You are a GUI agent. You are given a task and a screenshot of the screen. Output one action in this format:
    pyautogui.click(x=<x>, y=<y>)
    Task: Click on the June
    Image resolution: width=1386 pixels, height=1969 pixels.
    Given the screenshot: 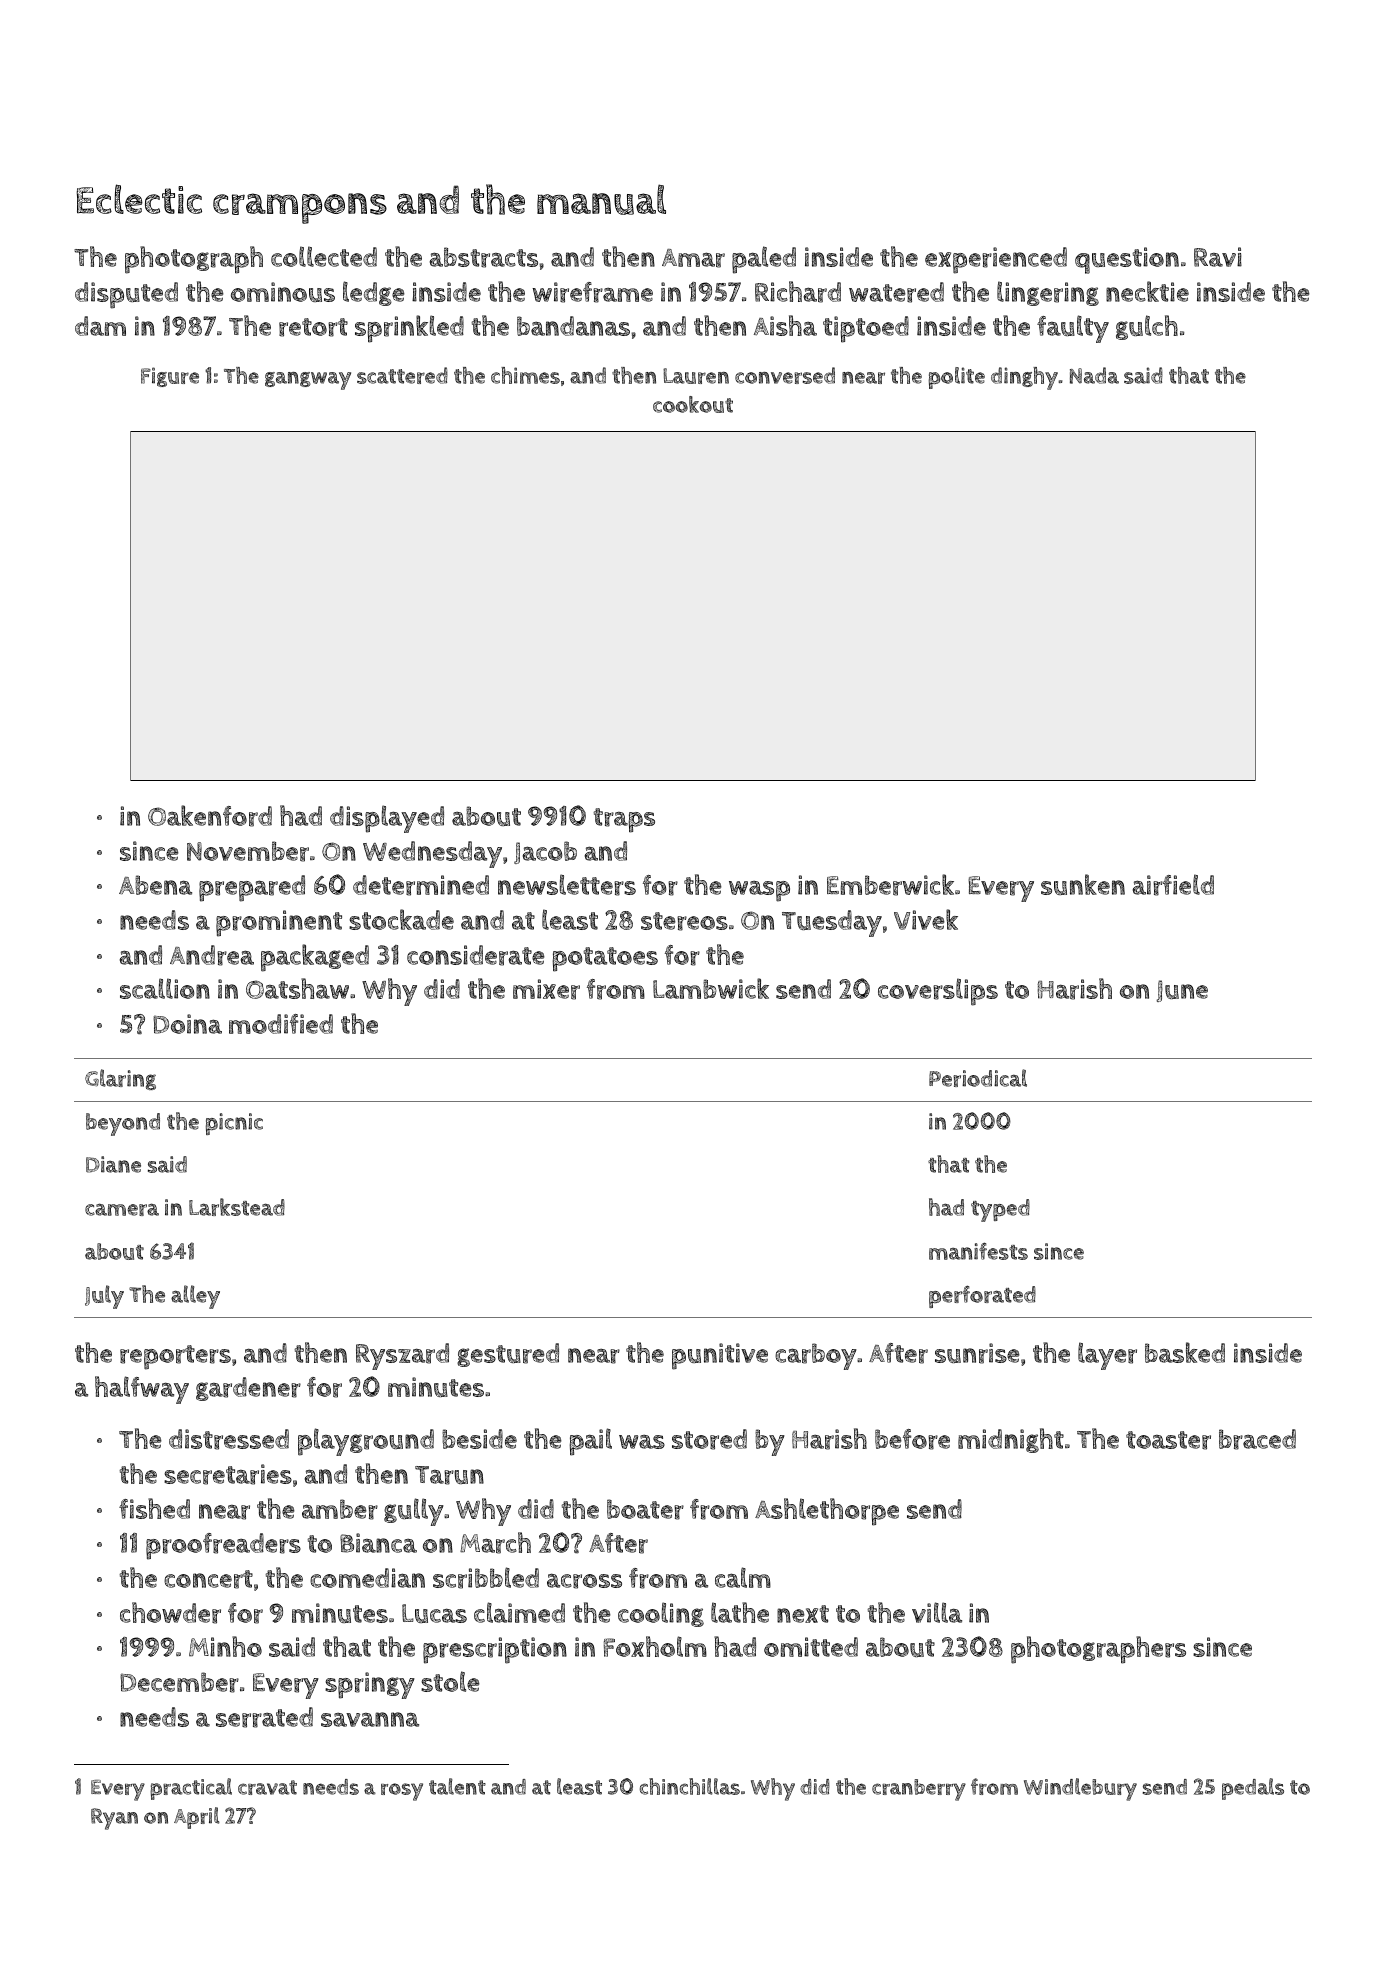 What is the action you would take?
    pyautogui.click(x=1182, y=991)
